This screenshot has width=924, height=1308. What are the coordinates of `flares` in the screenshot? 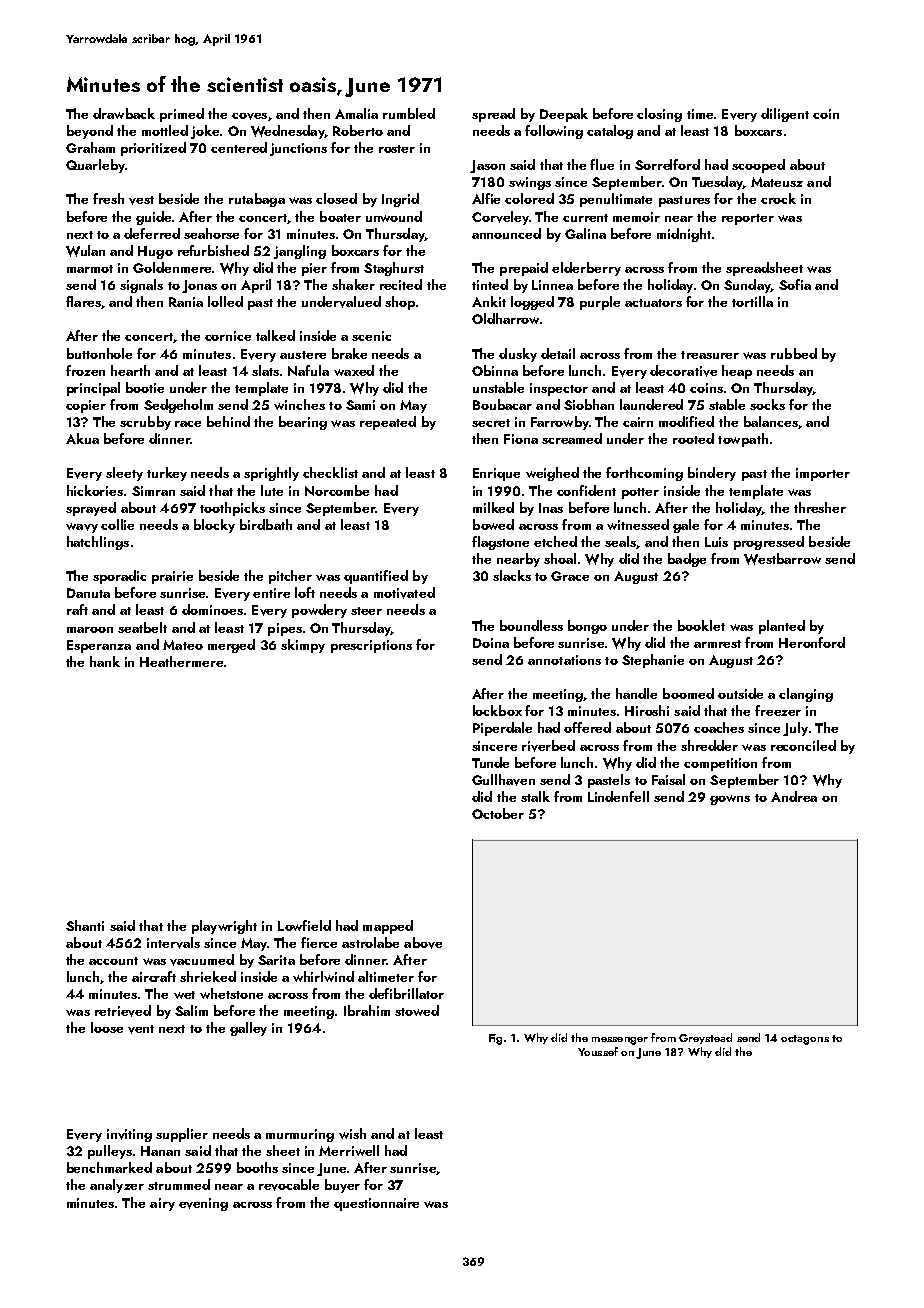 It's located at (83, 301).
